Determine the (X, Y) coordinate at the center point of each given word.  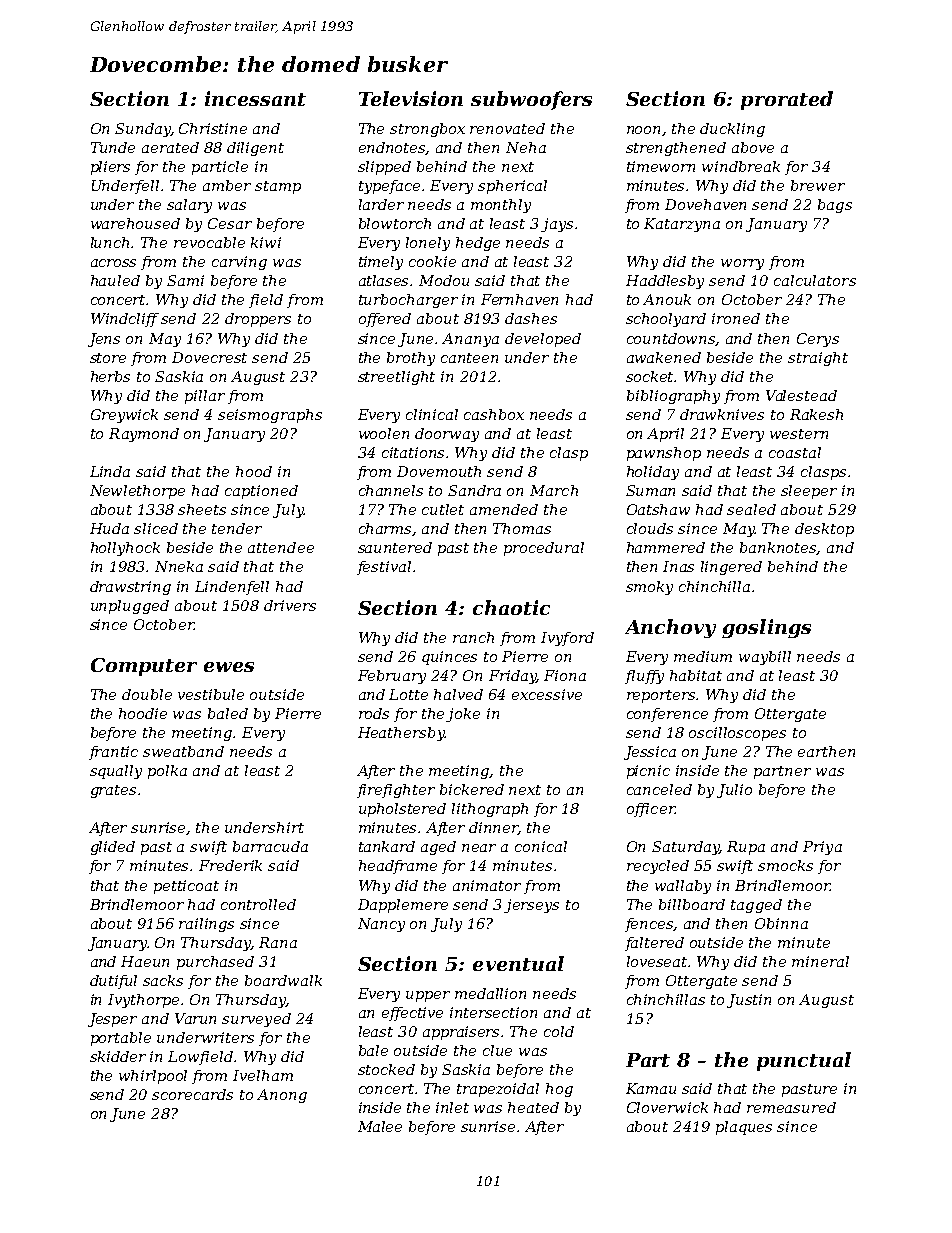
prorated (787, 100)
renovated (507, 128)
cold (559, 1031)
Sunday (143, 130)
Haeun (145, 961)
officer (651, 810)
